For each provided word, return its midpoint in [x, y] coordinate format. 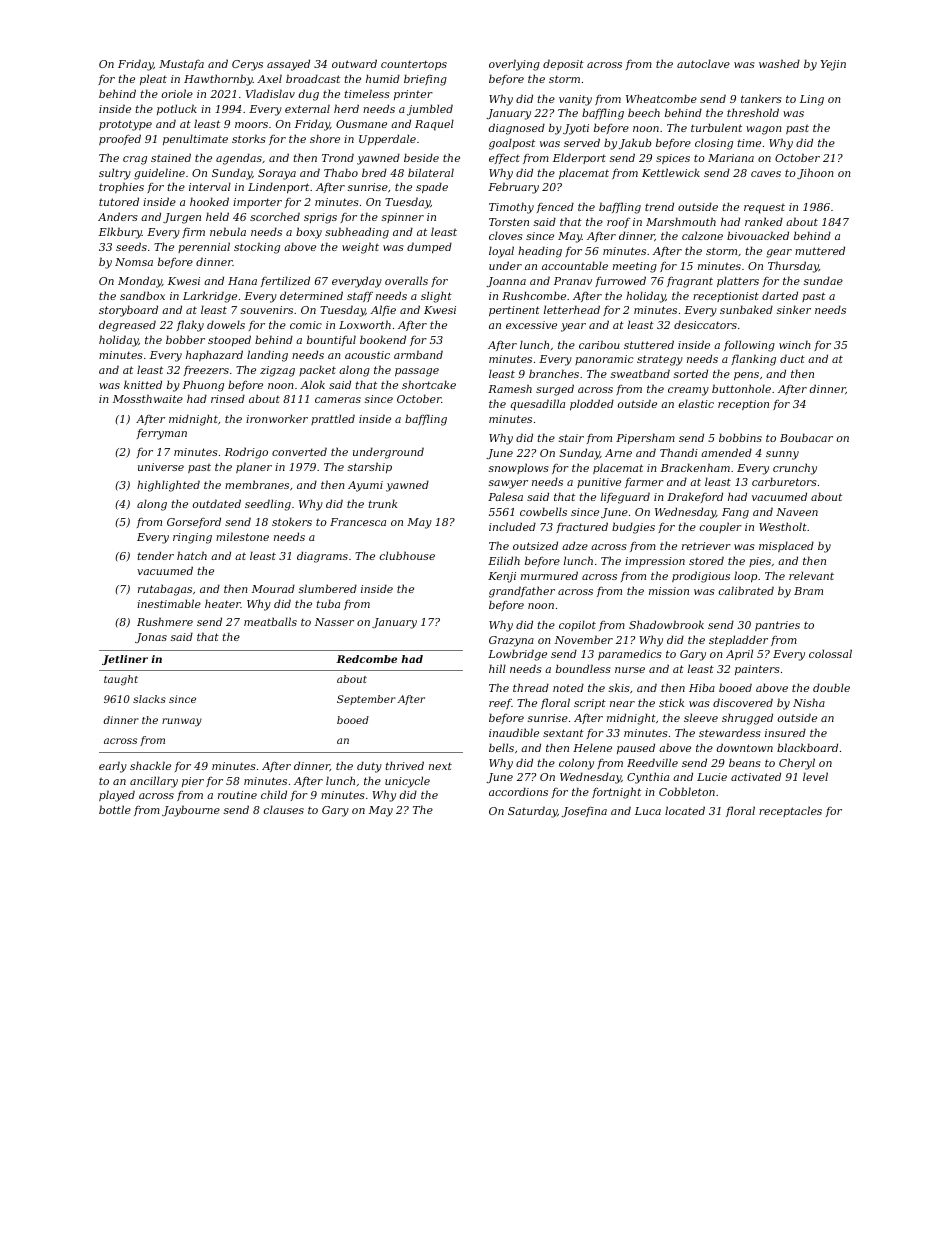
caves [766, 174]
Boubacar [806, 437]
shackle [150, 765]
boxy [309, 233]
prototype [125, 125]
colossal [830, 653]
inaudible [514, 732]
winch [795, 344]
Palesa [505, 496]
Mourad [273, 588]
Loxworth [365, 324]
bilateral [431, 172]
